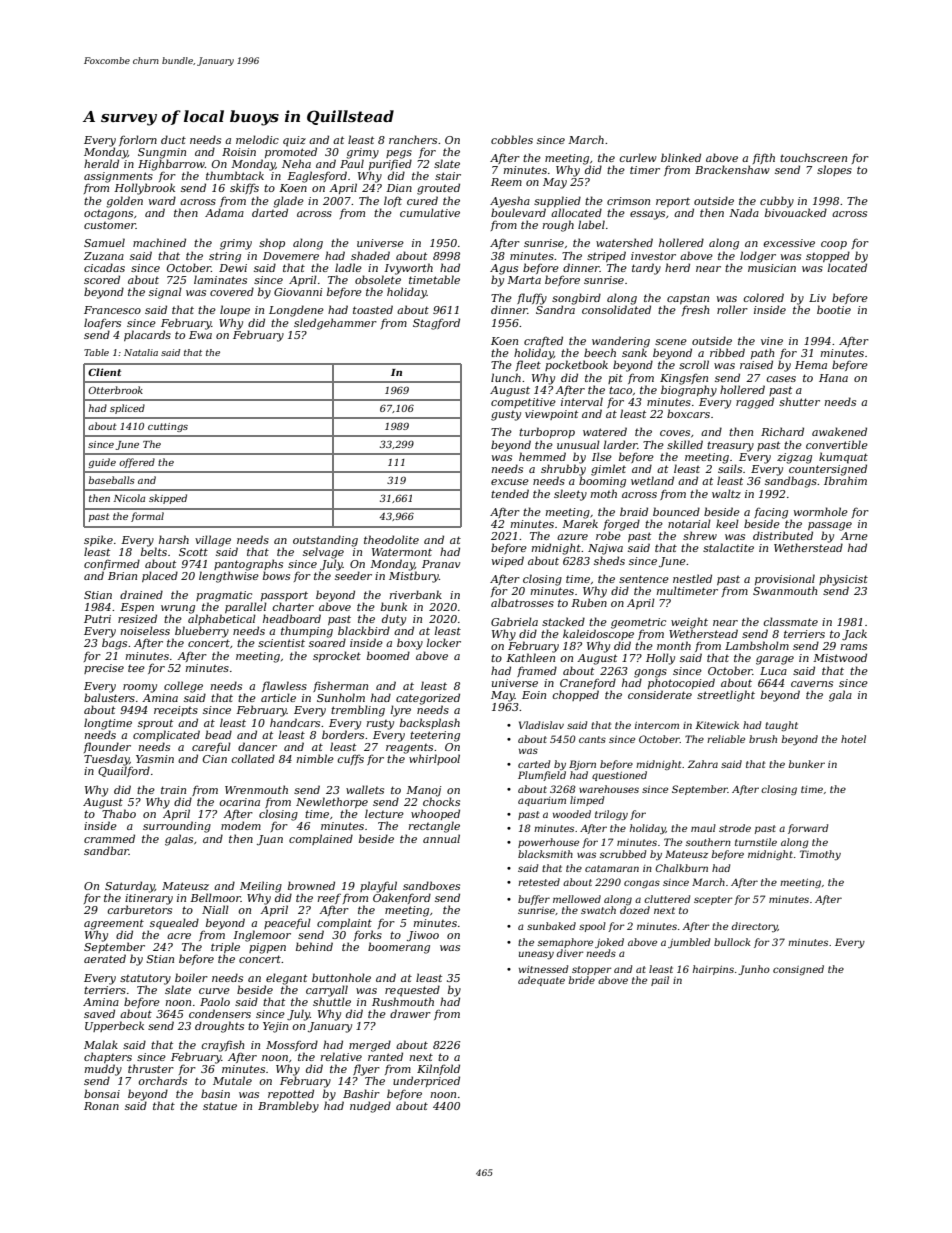 This page has width=952, height=1233. Describe the element at coordinates (257, 746) in the page. I see `dancer` at that location.
